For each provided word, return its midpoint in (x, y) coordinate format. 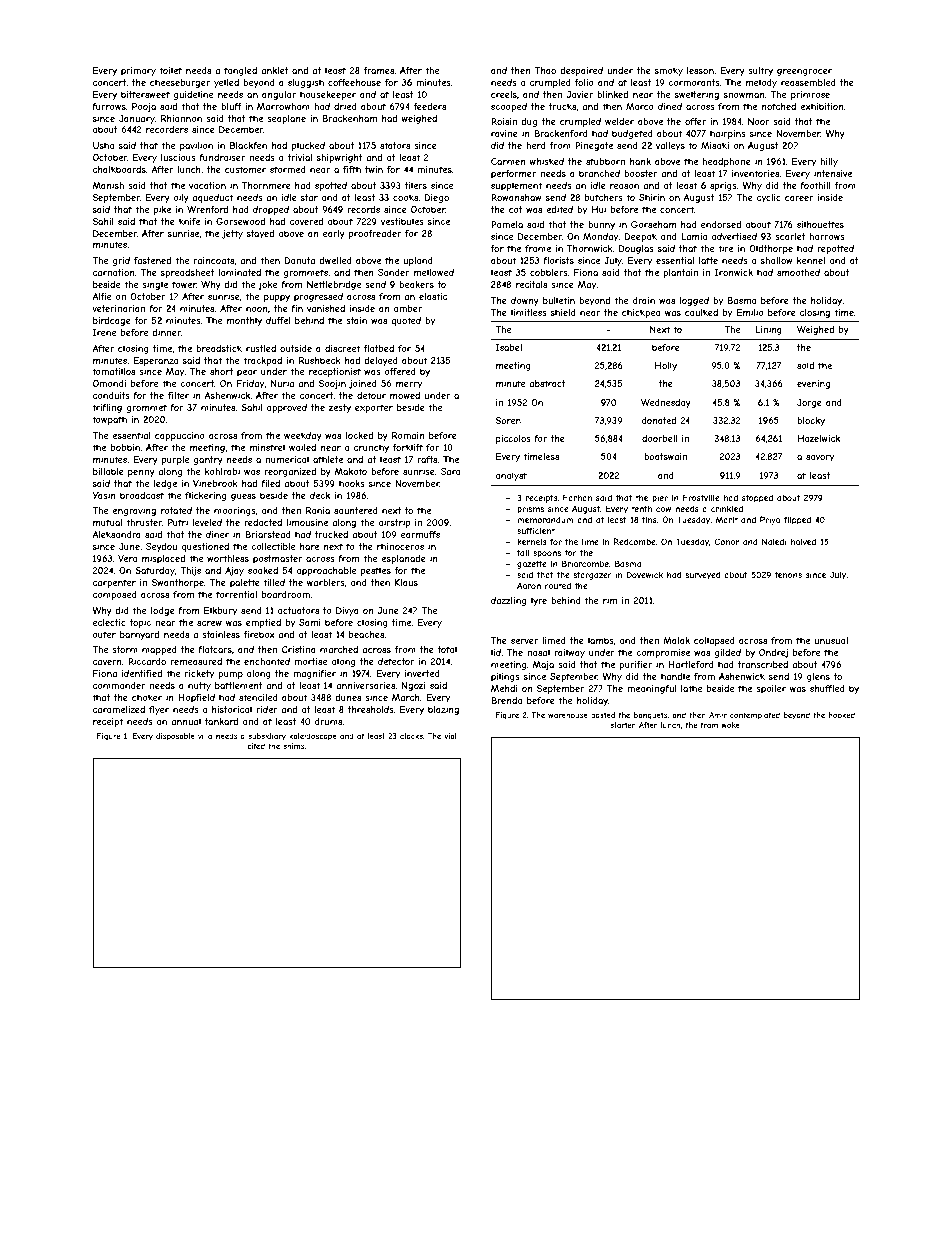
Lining (769, 330)
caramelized (119, 709)
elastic (433, 296)
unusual (831, 640)
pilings (505, 677)
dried (345, 106)
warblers (326, 582)
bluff (231, 106)
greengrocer (804, 72)
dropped (271, 210)
